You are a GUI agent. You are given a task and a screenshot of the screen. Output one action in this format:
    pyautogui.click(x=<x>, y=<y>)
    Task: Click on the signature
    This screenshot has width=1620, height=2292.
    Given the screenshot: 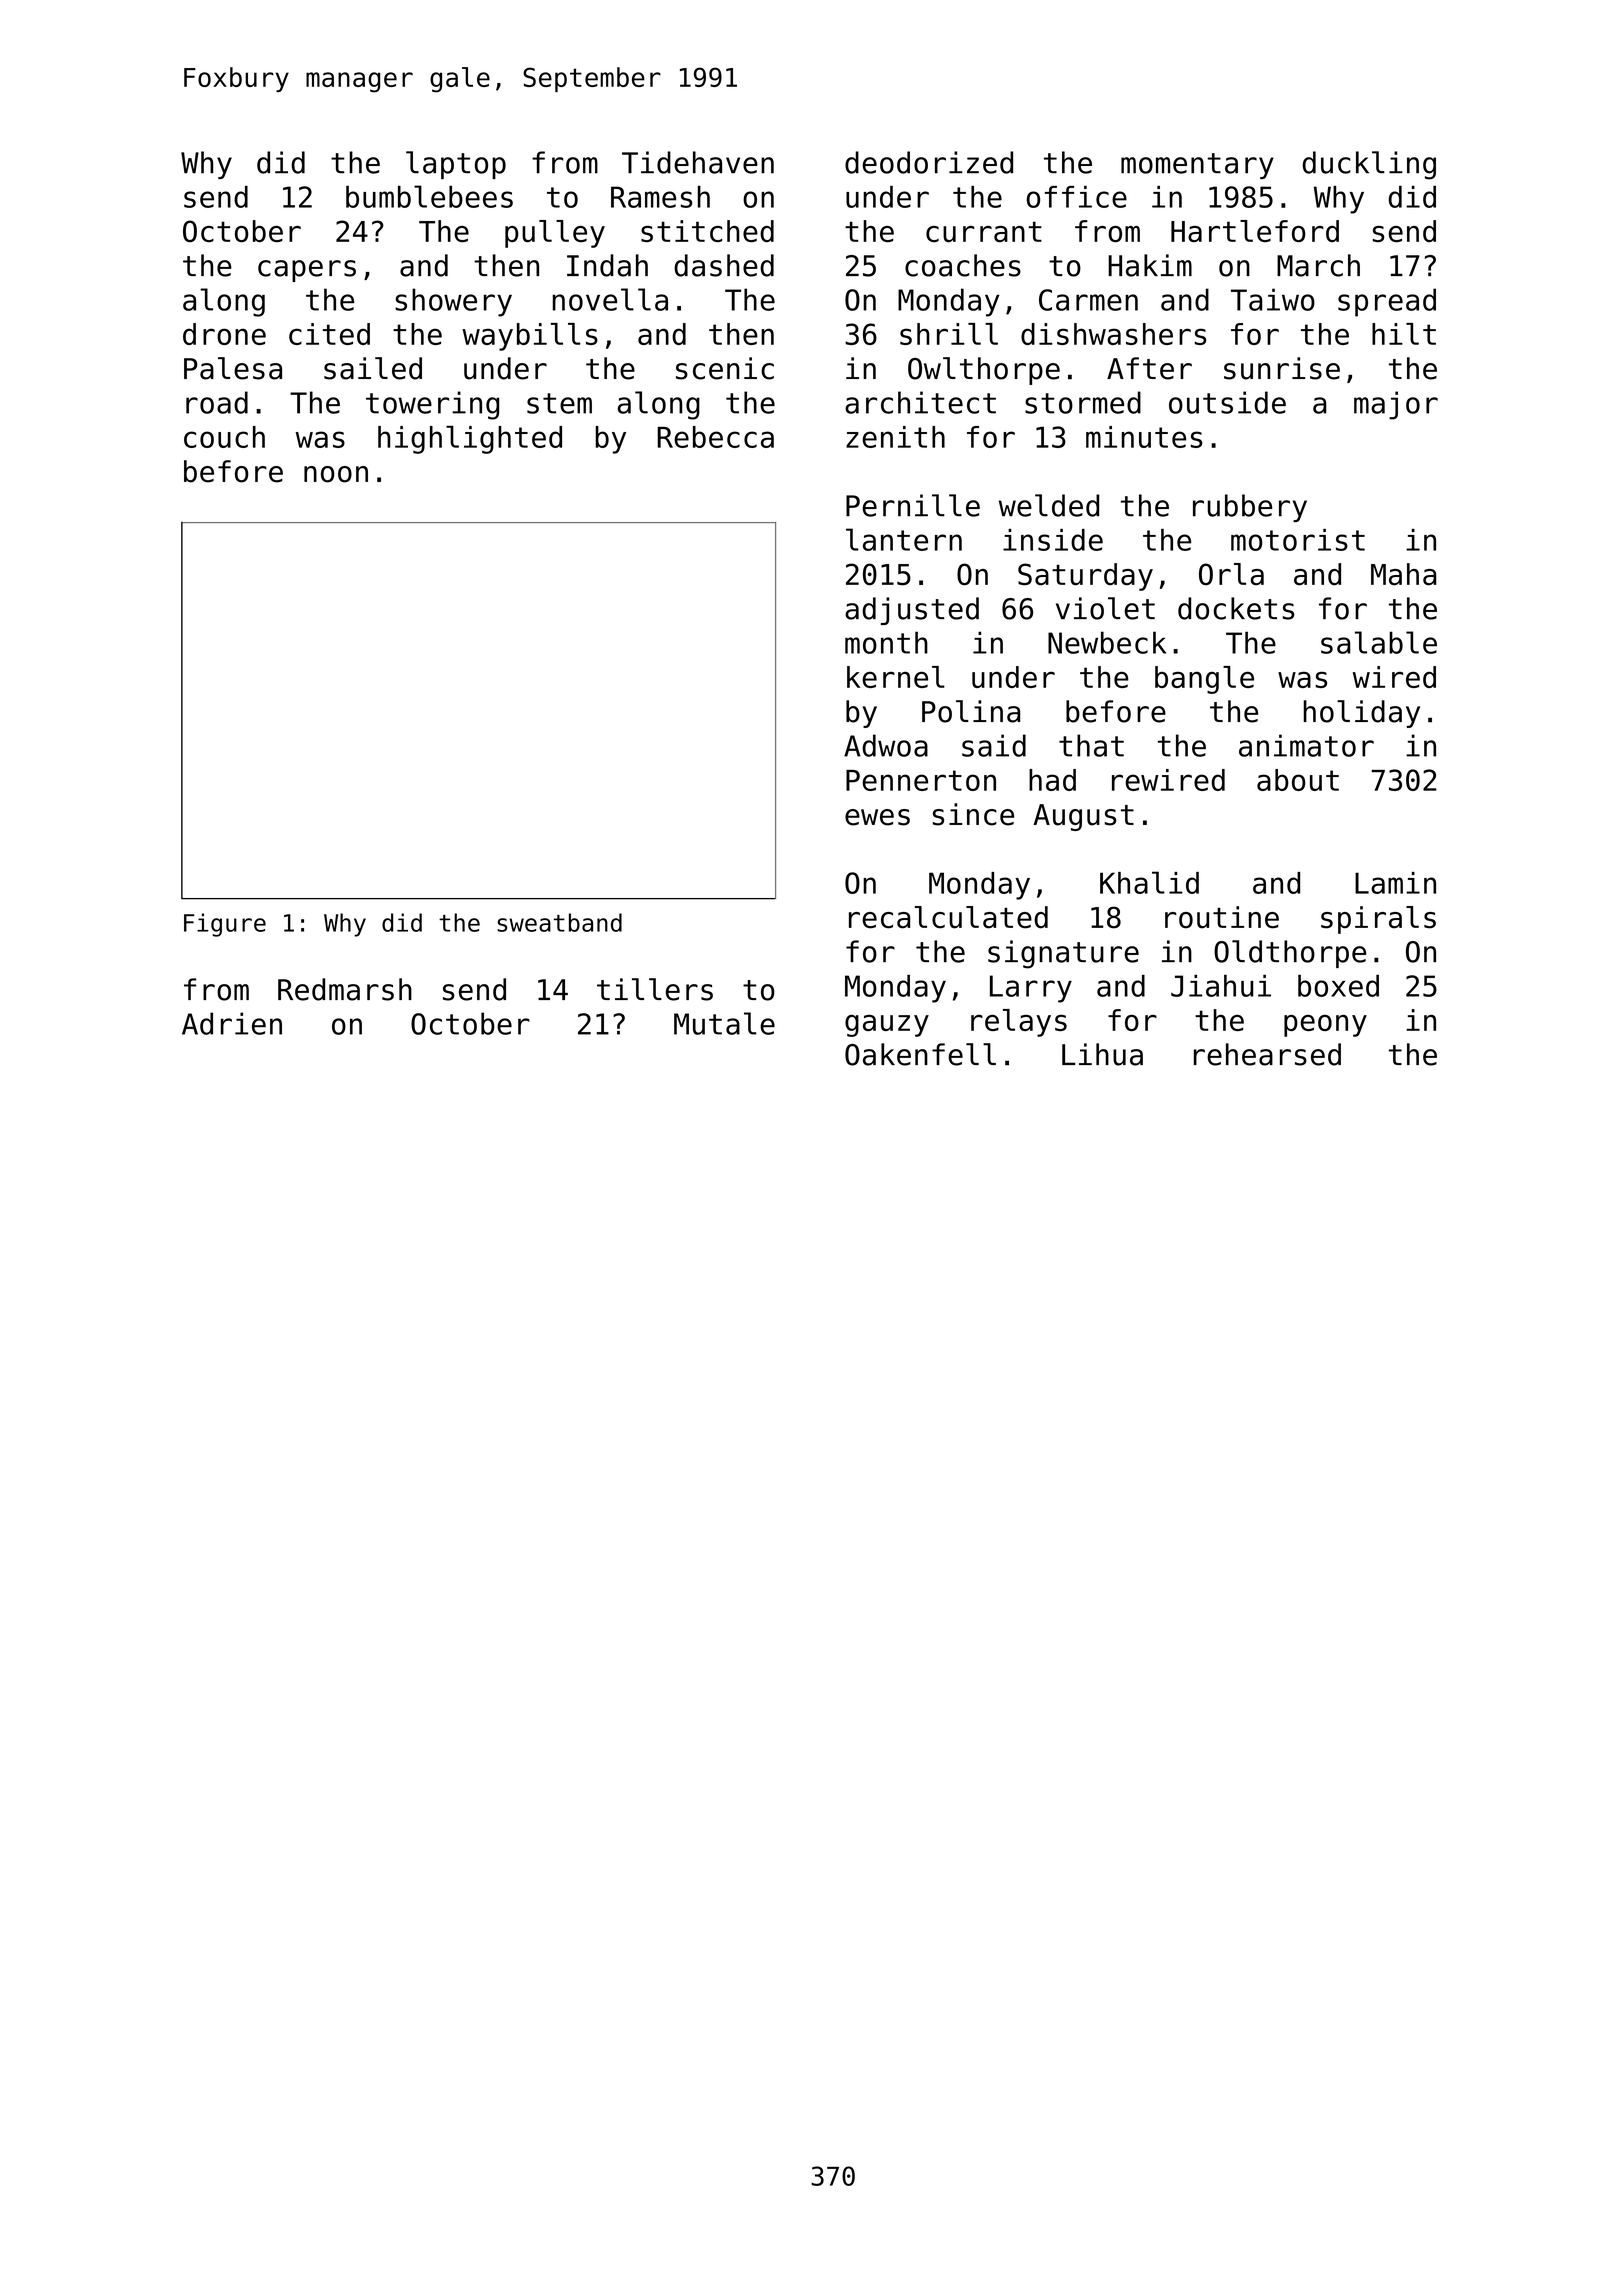 What is the action you would take?
    pyautogui.click(x=1063, y=954)
